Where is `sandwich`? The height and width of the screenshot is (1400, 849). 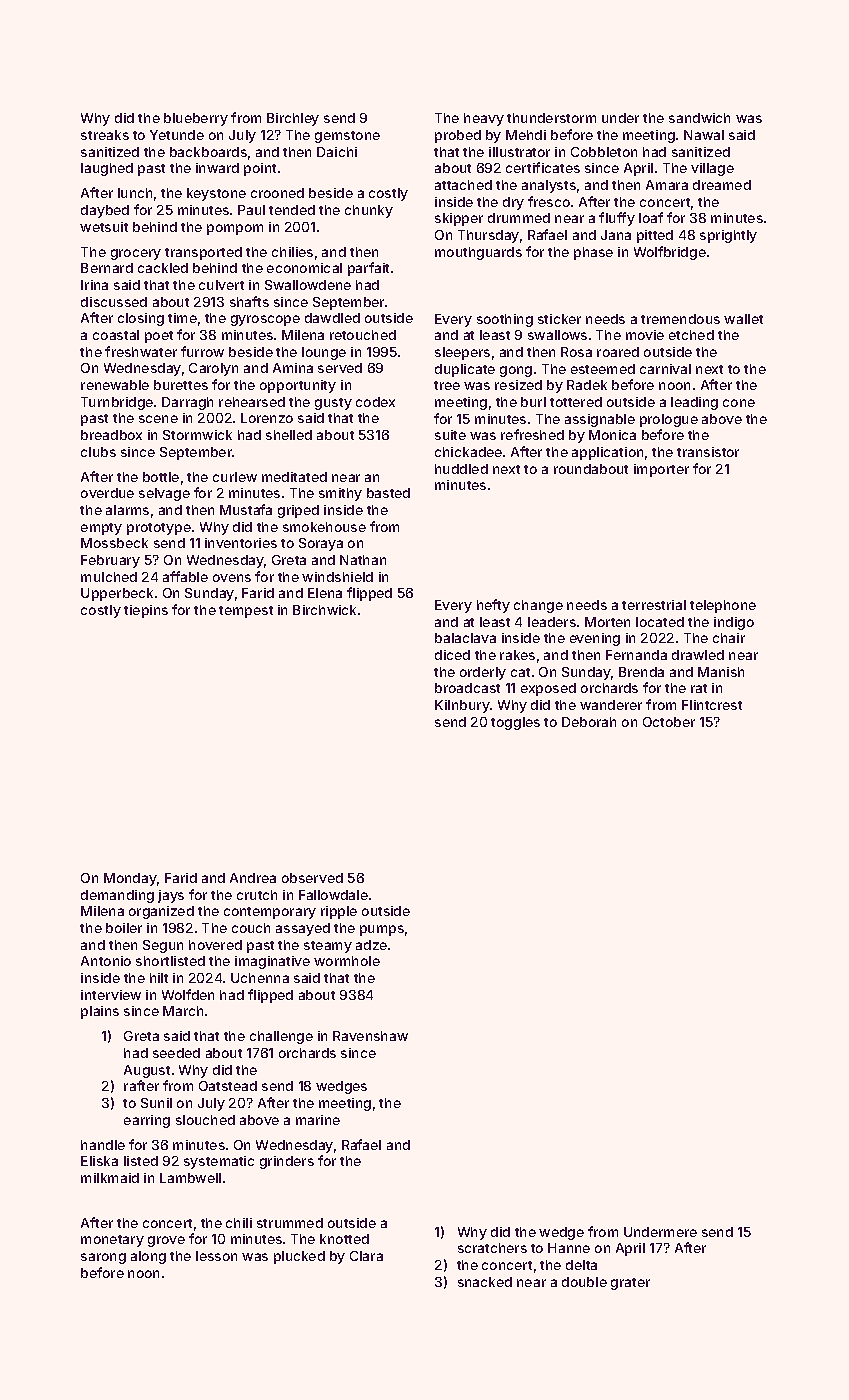 sandwich is located at coordinates (699, 118).
